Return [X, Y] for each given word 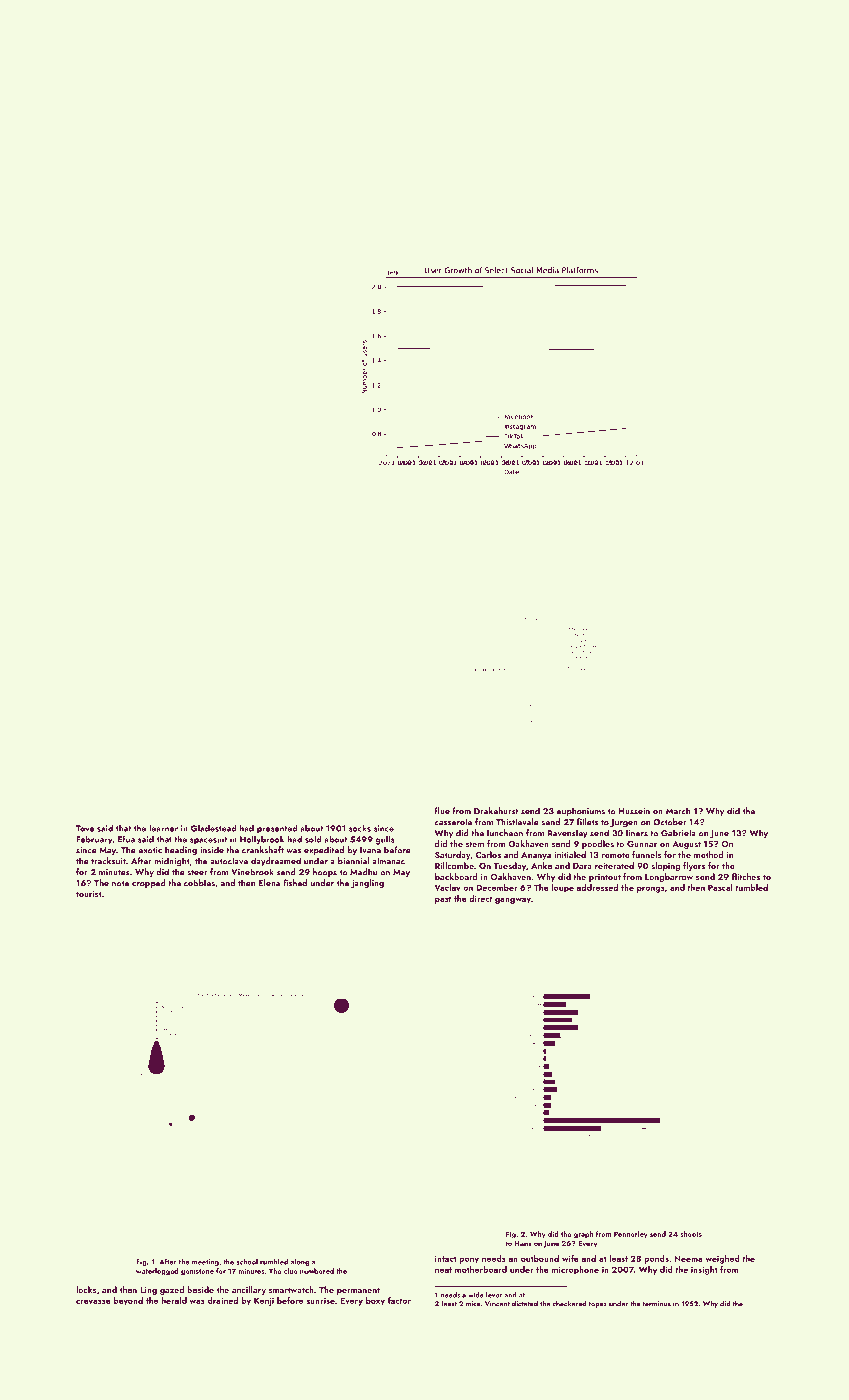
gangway [513, 900]
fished [295, 883]
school [247, 1262]
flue [442, 811]
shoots [691, 1234]
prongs [651, 889]
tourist [89, 894]
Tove [85, 828]
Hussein [634, 811]
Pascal [720, 887]
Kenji [264, 1301]
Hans [523, 1243]
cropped [149, 883]
